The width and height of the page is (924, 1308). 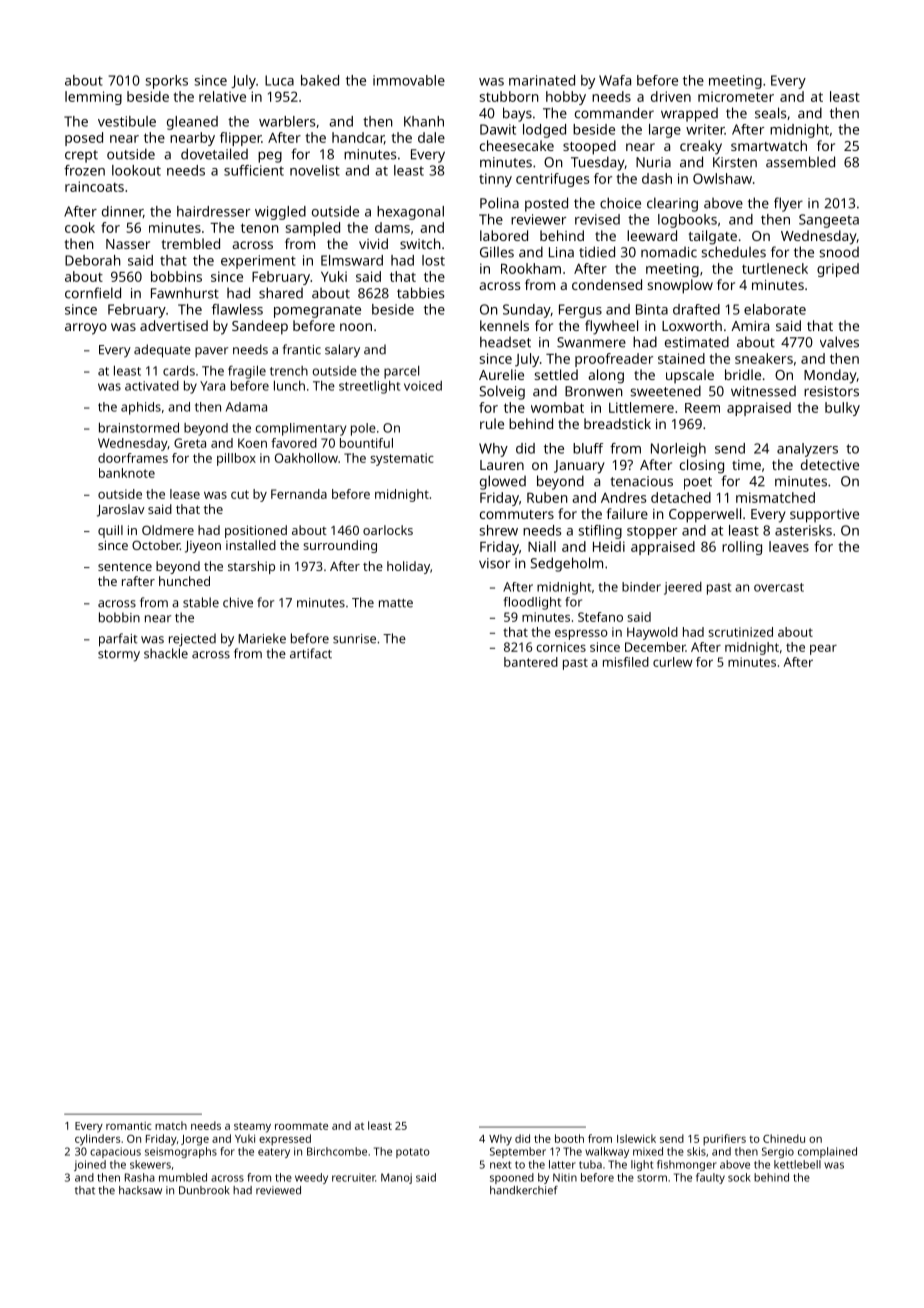 What do you see at coordinates (174, 325) in the page?
I see `advertised` at bounding box center [174, 325].
